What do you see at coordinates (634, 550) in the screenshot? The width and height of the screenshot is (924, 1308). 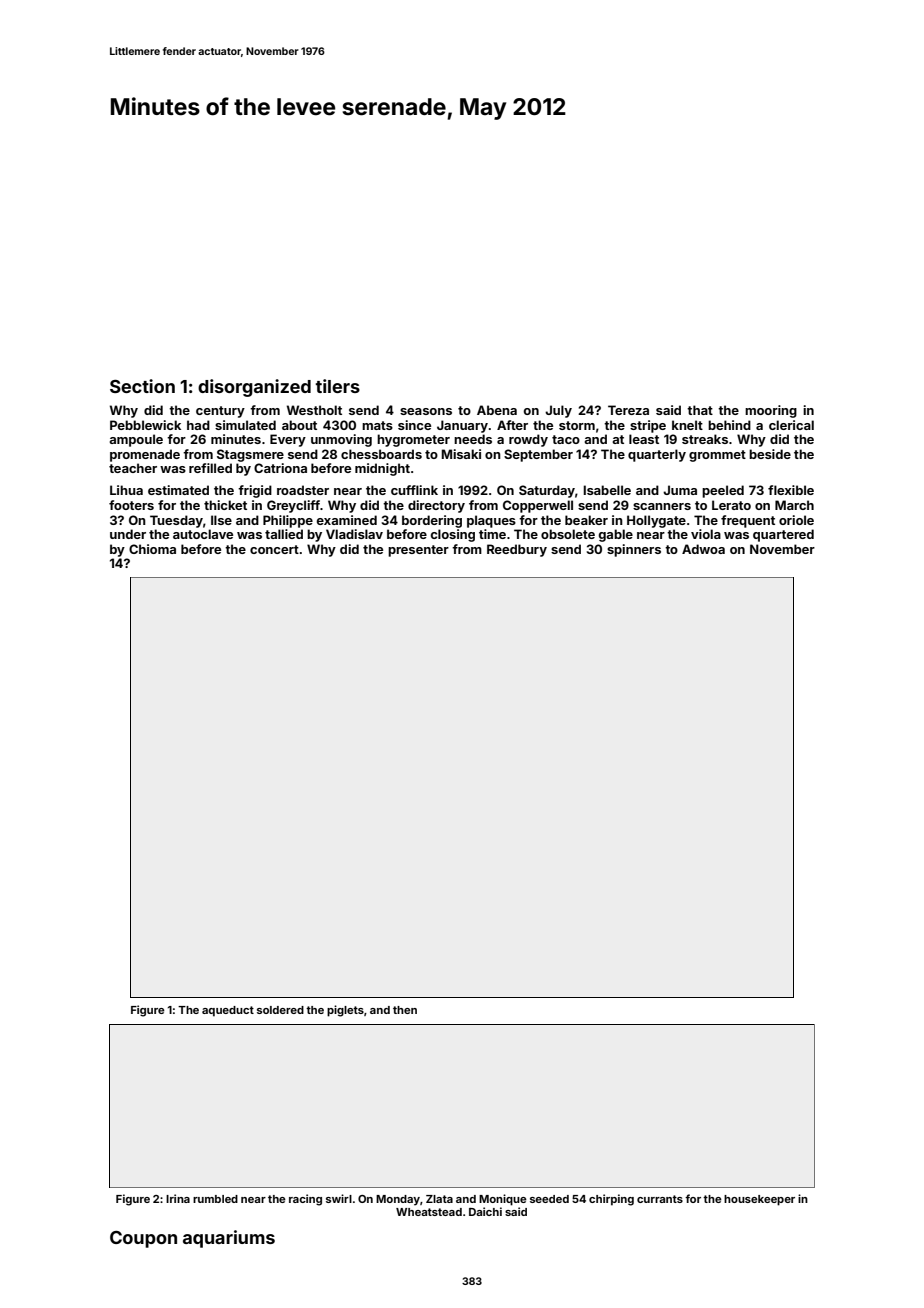 I see `spinners` at bounding box center [634, 550].
